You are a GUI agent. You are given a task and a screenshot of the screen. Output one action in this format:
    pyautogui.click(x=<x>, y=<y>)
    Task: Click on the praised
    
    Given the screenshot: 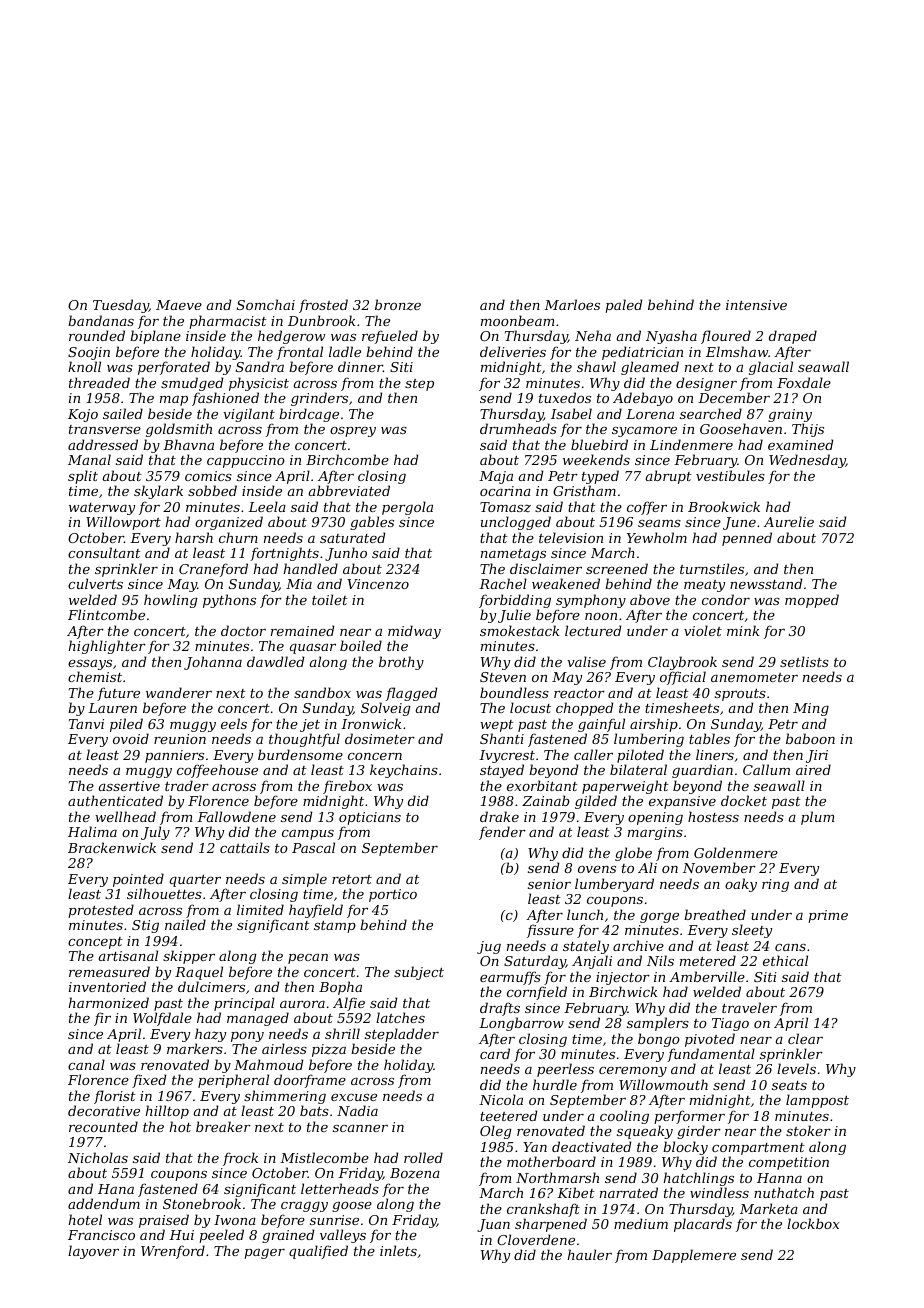 What is the action you would take?
    pyautogui.click(x=164, y=1221)
